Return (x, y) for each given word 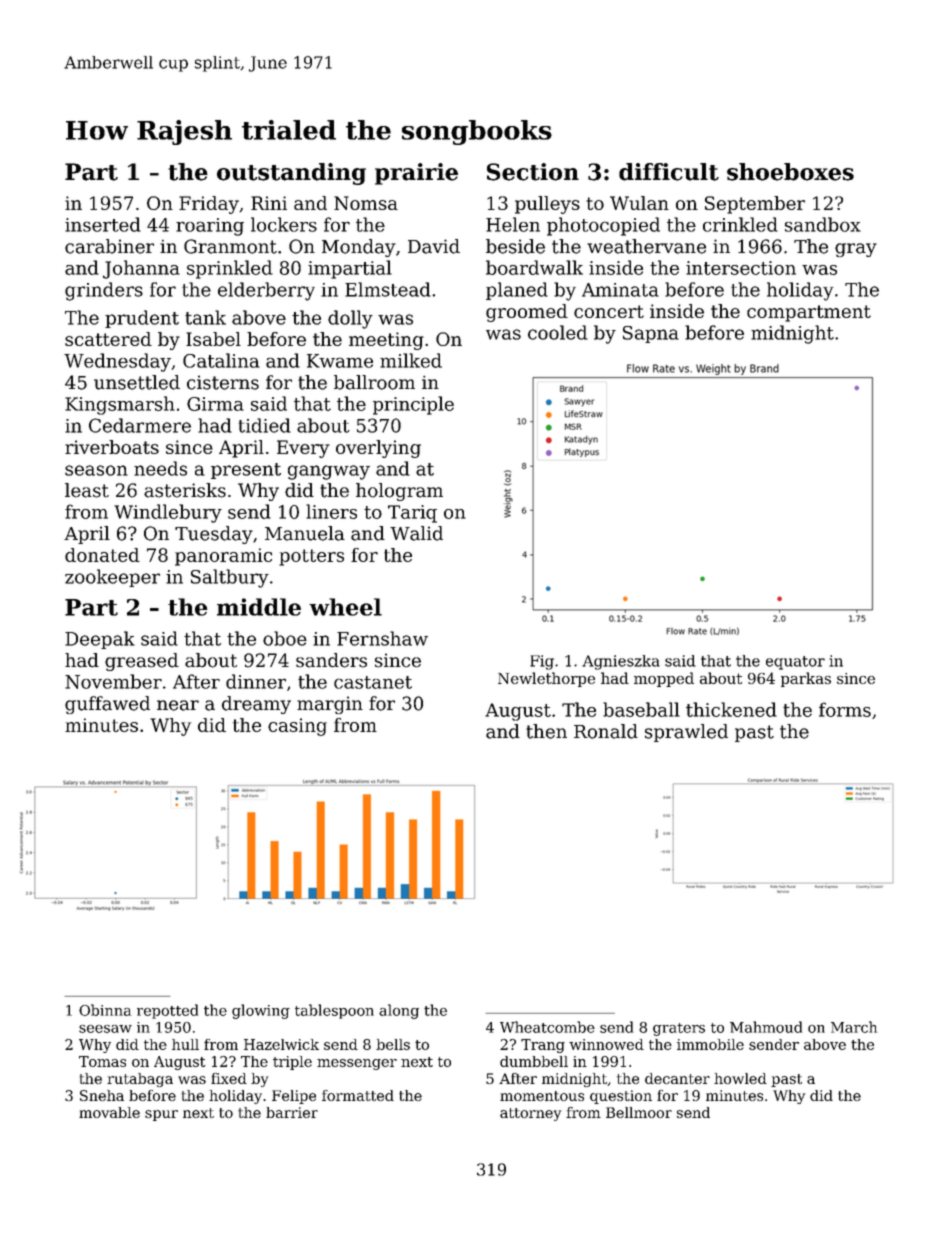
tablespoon (334, 1011)
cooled (558, 332)
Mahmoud (766, 1027)
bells (393, 1044)
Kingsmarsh (120, 405)
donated (102, 555)
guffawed (107, 705)
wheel (345, 607)
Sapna (651, 334)
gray (856, 250)
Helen (513, 224)
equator (795, 663)
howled (740, 1078)
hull (185, 1044)
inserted (103, 224)
